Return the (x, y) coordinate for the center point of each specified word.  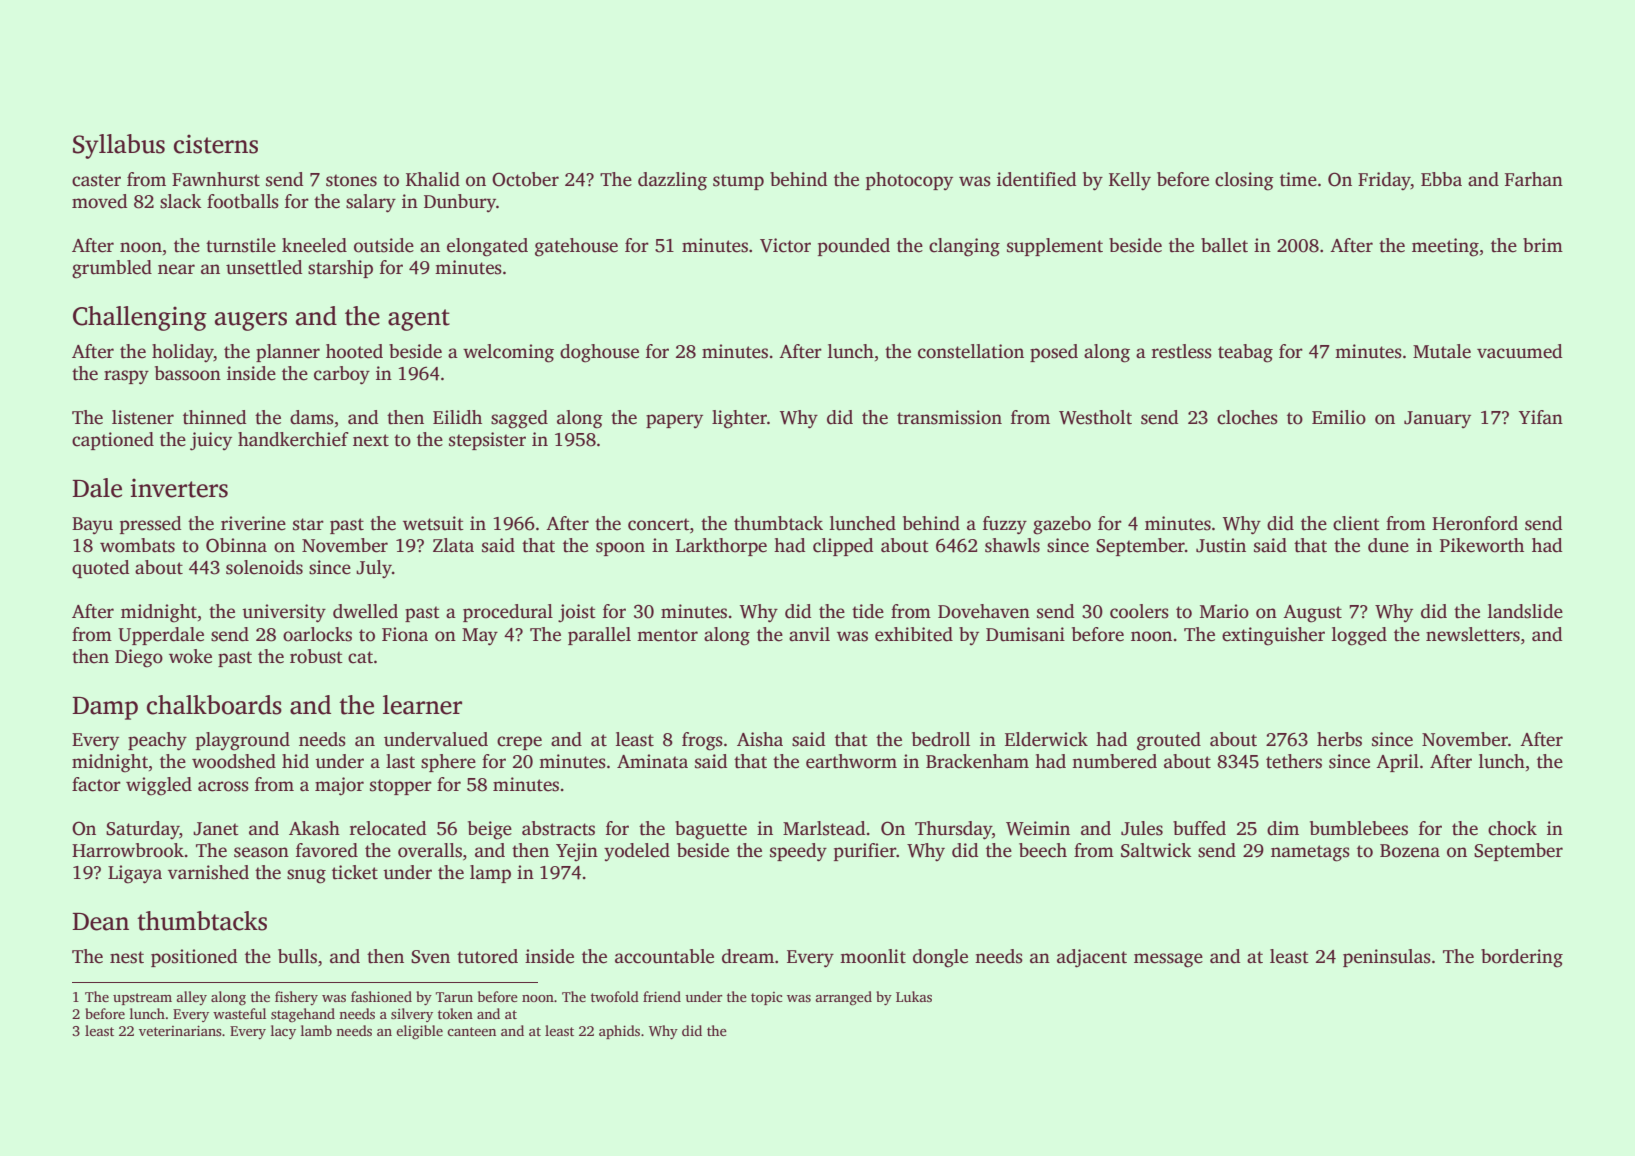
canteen (471, 1031)
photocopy (909, 181)
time (1298, 179)
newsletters (1473, 634)
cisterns (216, 144)
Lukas (914, 996)
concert (659, 524)
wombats (137, 545)
